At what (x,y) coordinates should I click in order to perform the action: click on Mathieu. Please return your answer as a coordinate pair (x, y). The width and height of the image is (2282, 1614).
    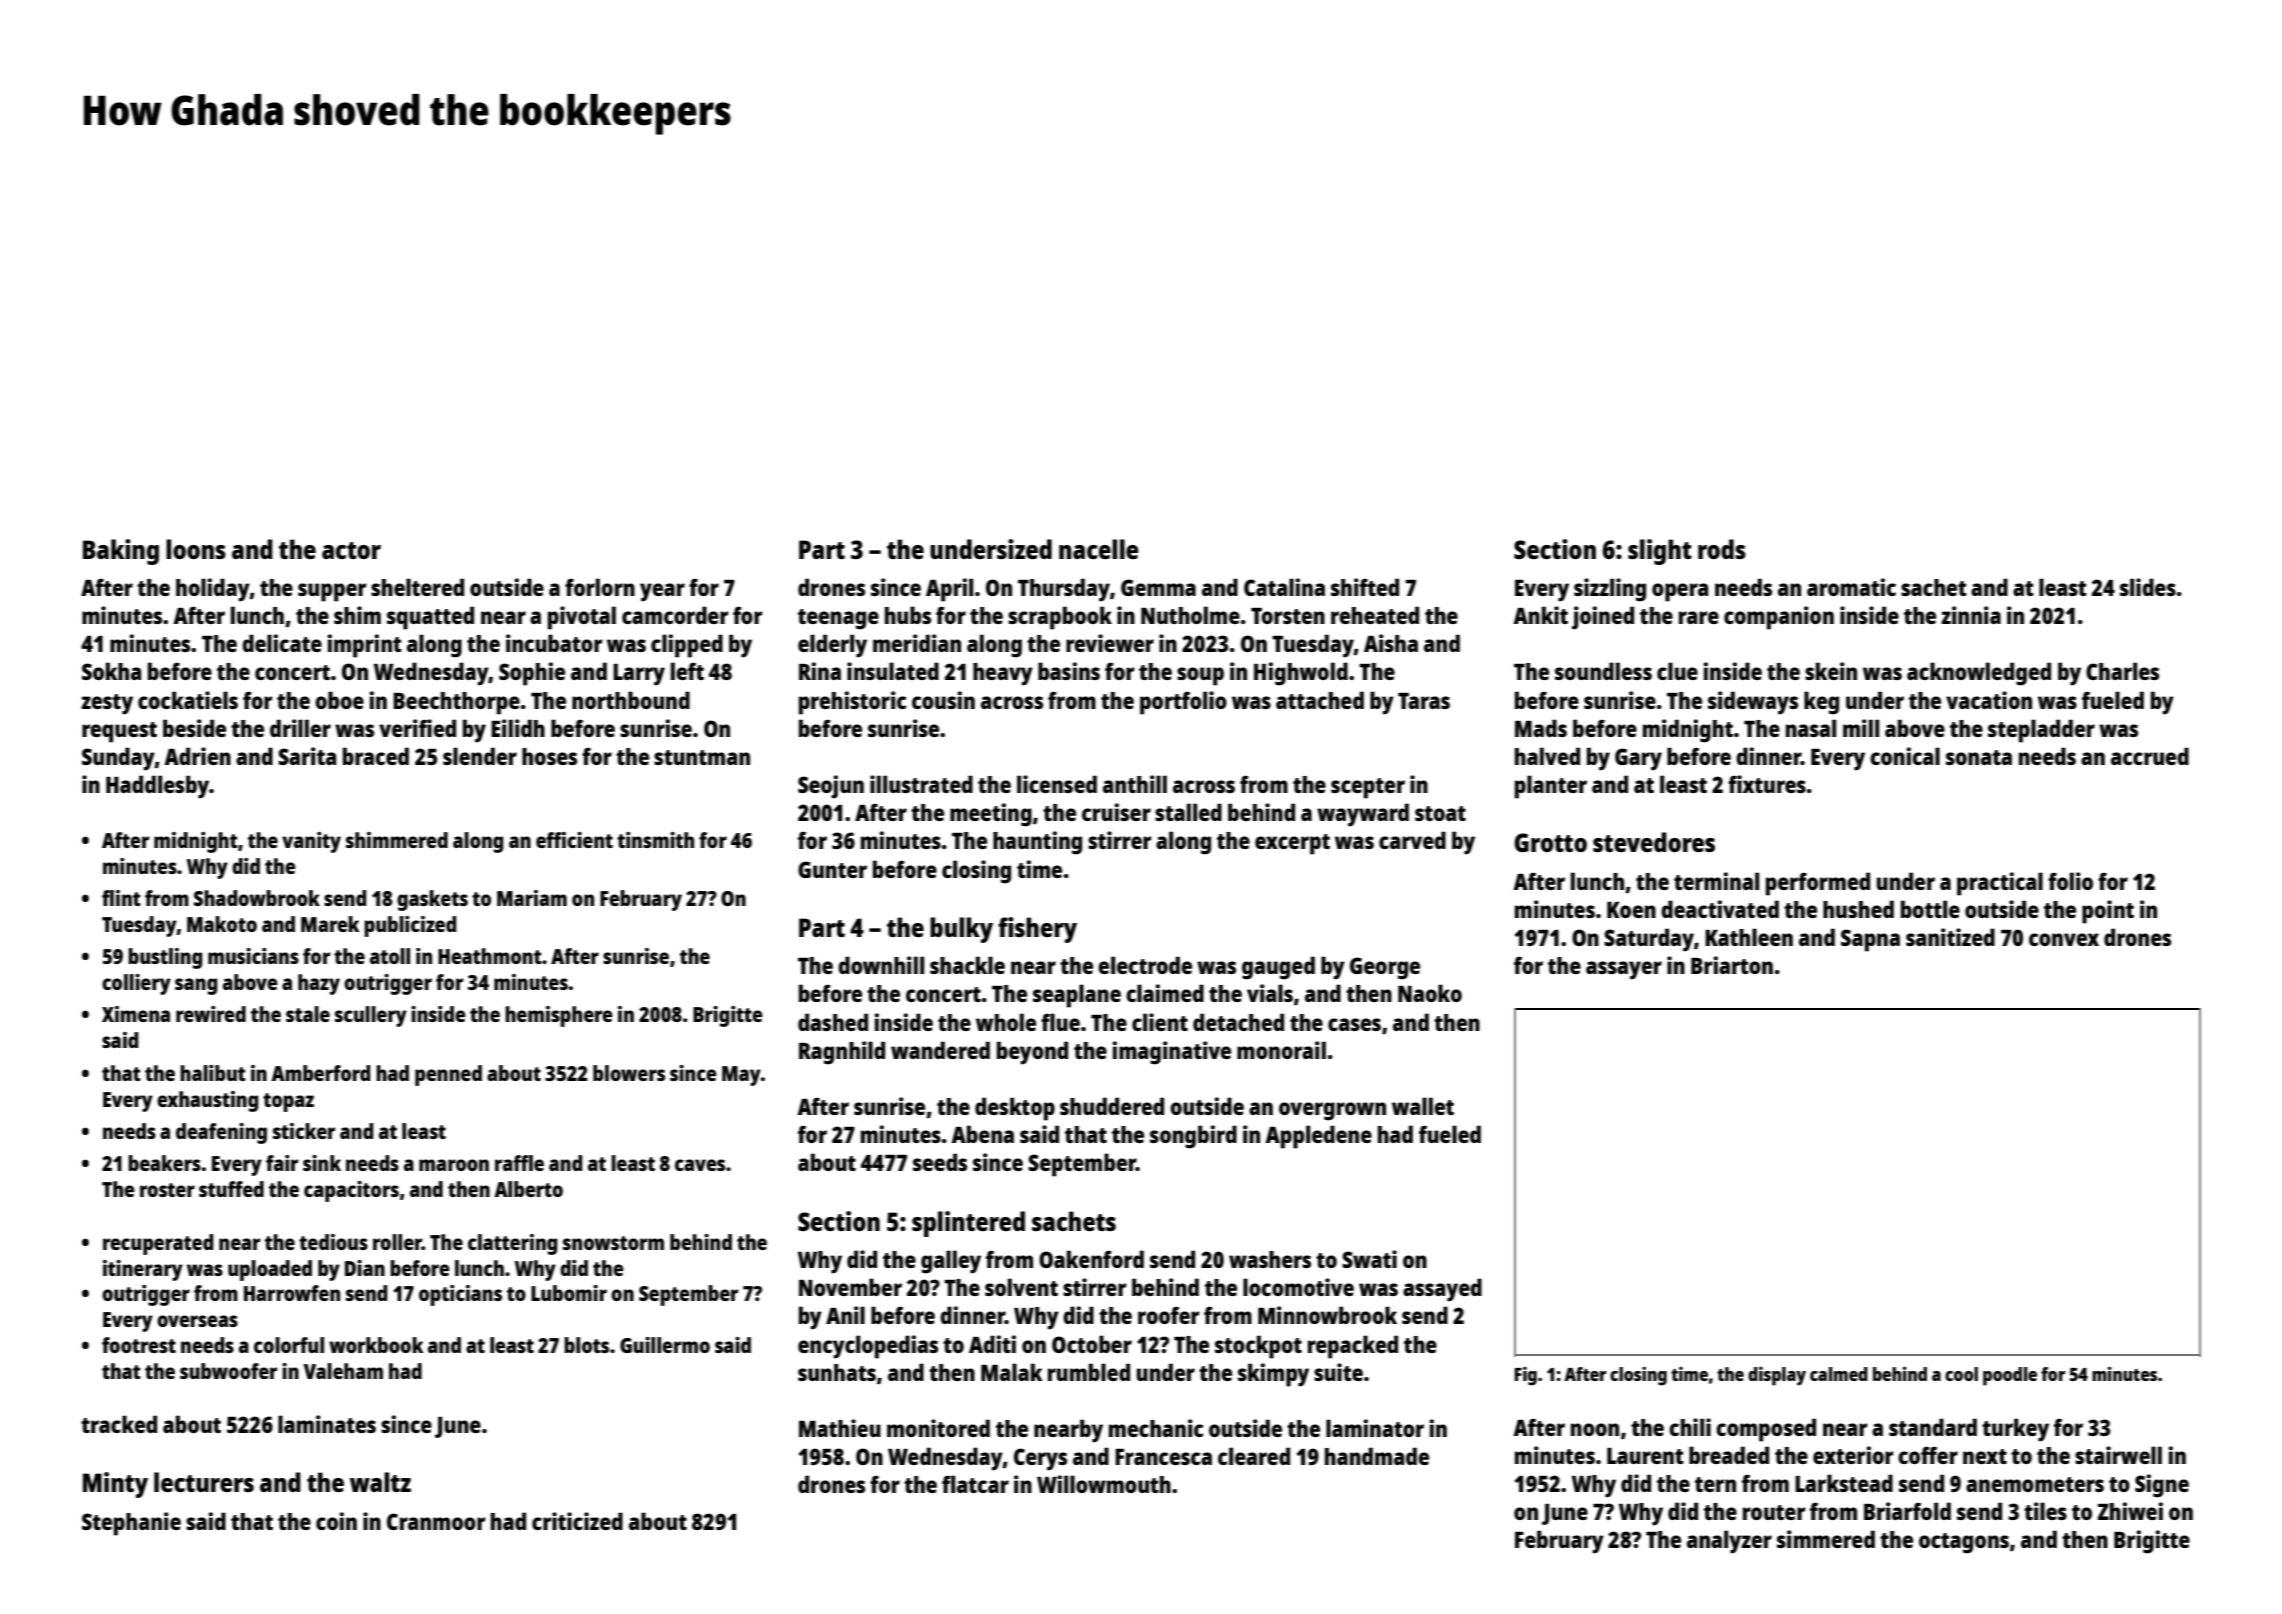
    Looking at the image, I should click on (840, 1428).
